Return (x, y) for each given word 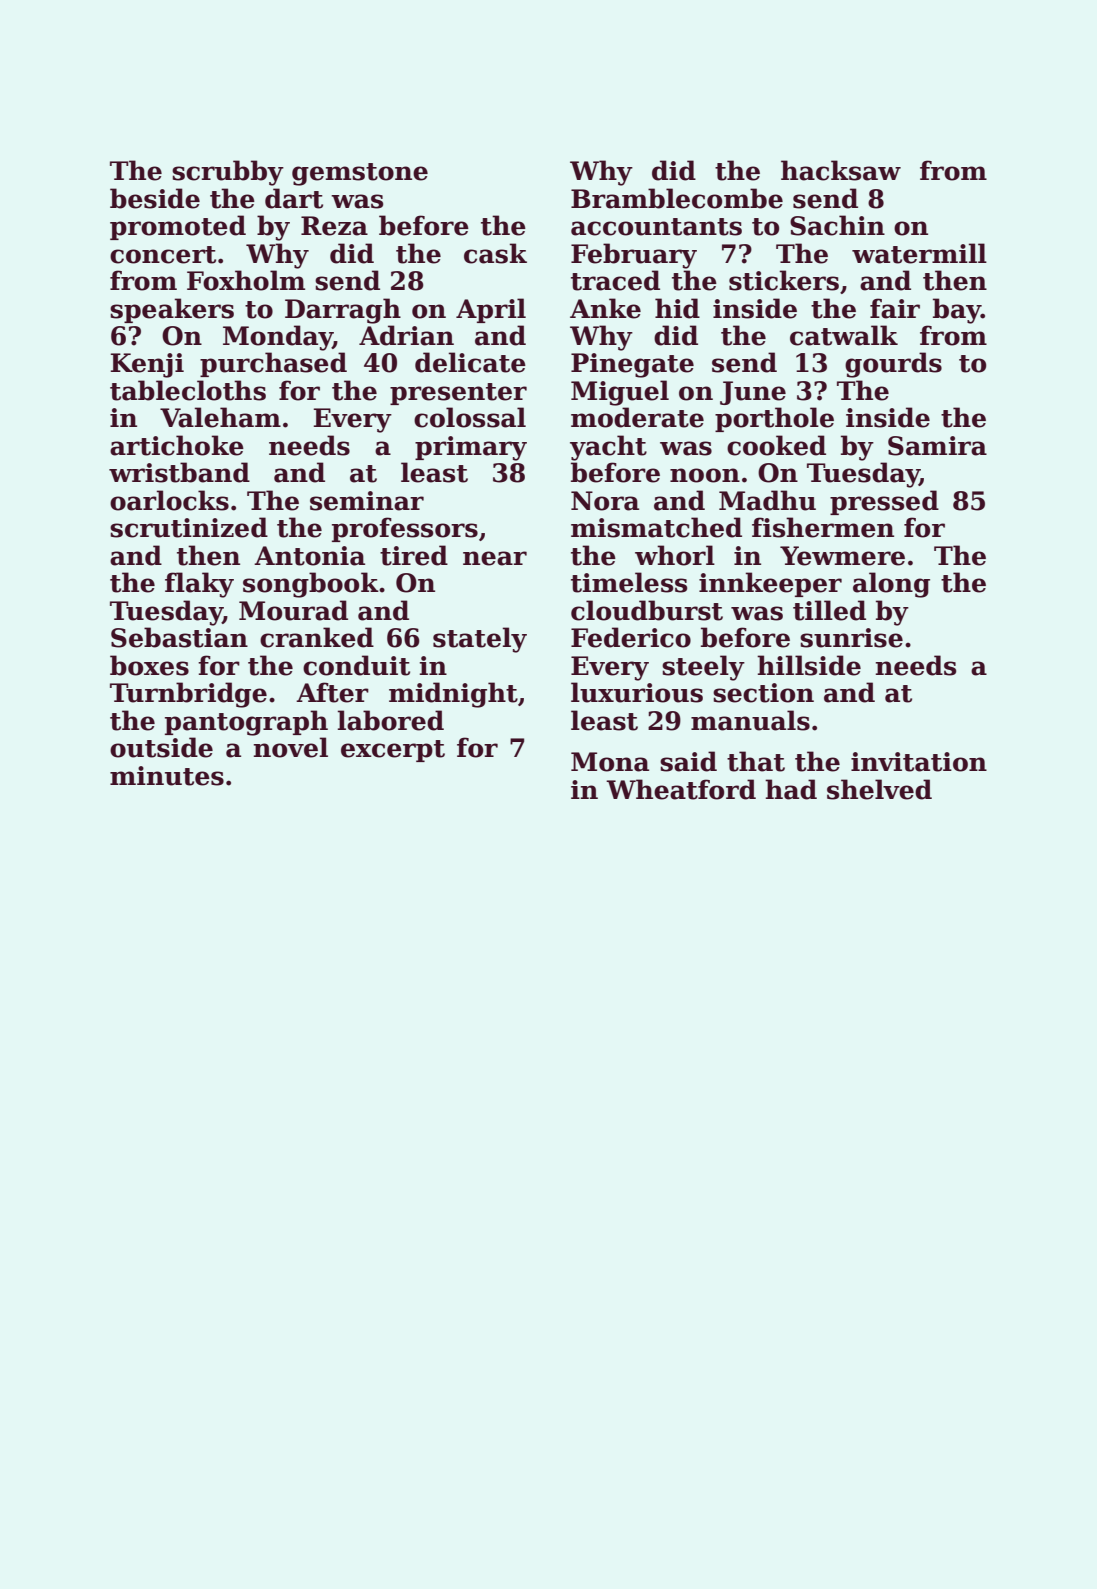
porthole (774, 419)
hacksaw (841, 170)
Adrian (406, 335)
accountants (656, 227)
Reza (334, 226)
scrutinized (189, 527)
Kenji (147, 365)
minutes (167, 776)
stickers (784, 280)
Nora (605, 501)
